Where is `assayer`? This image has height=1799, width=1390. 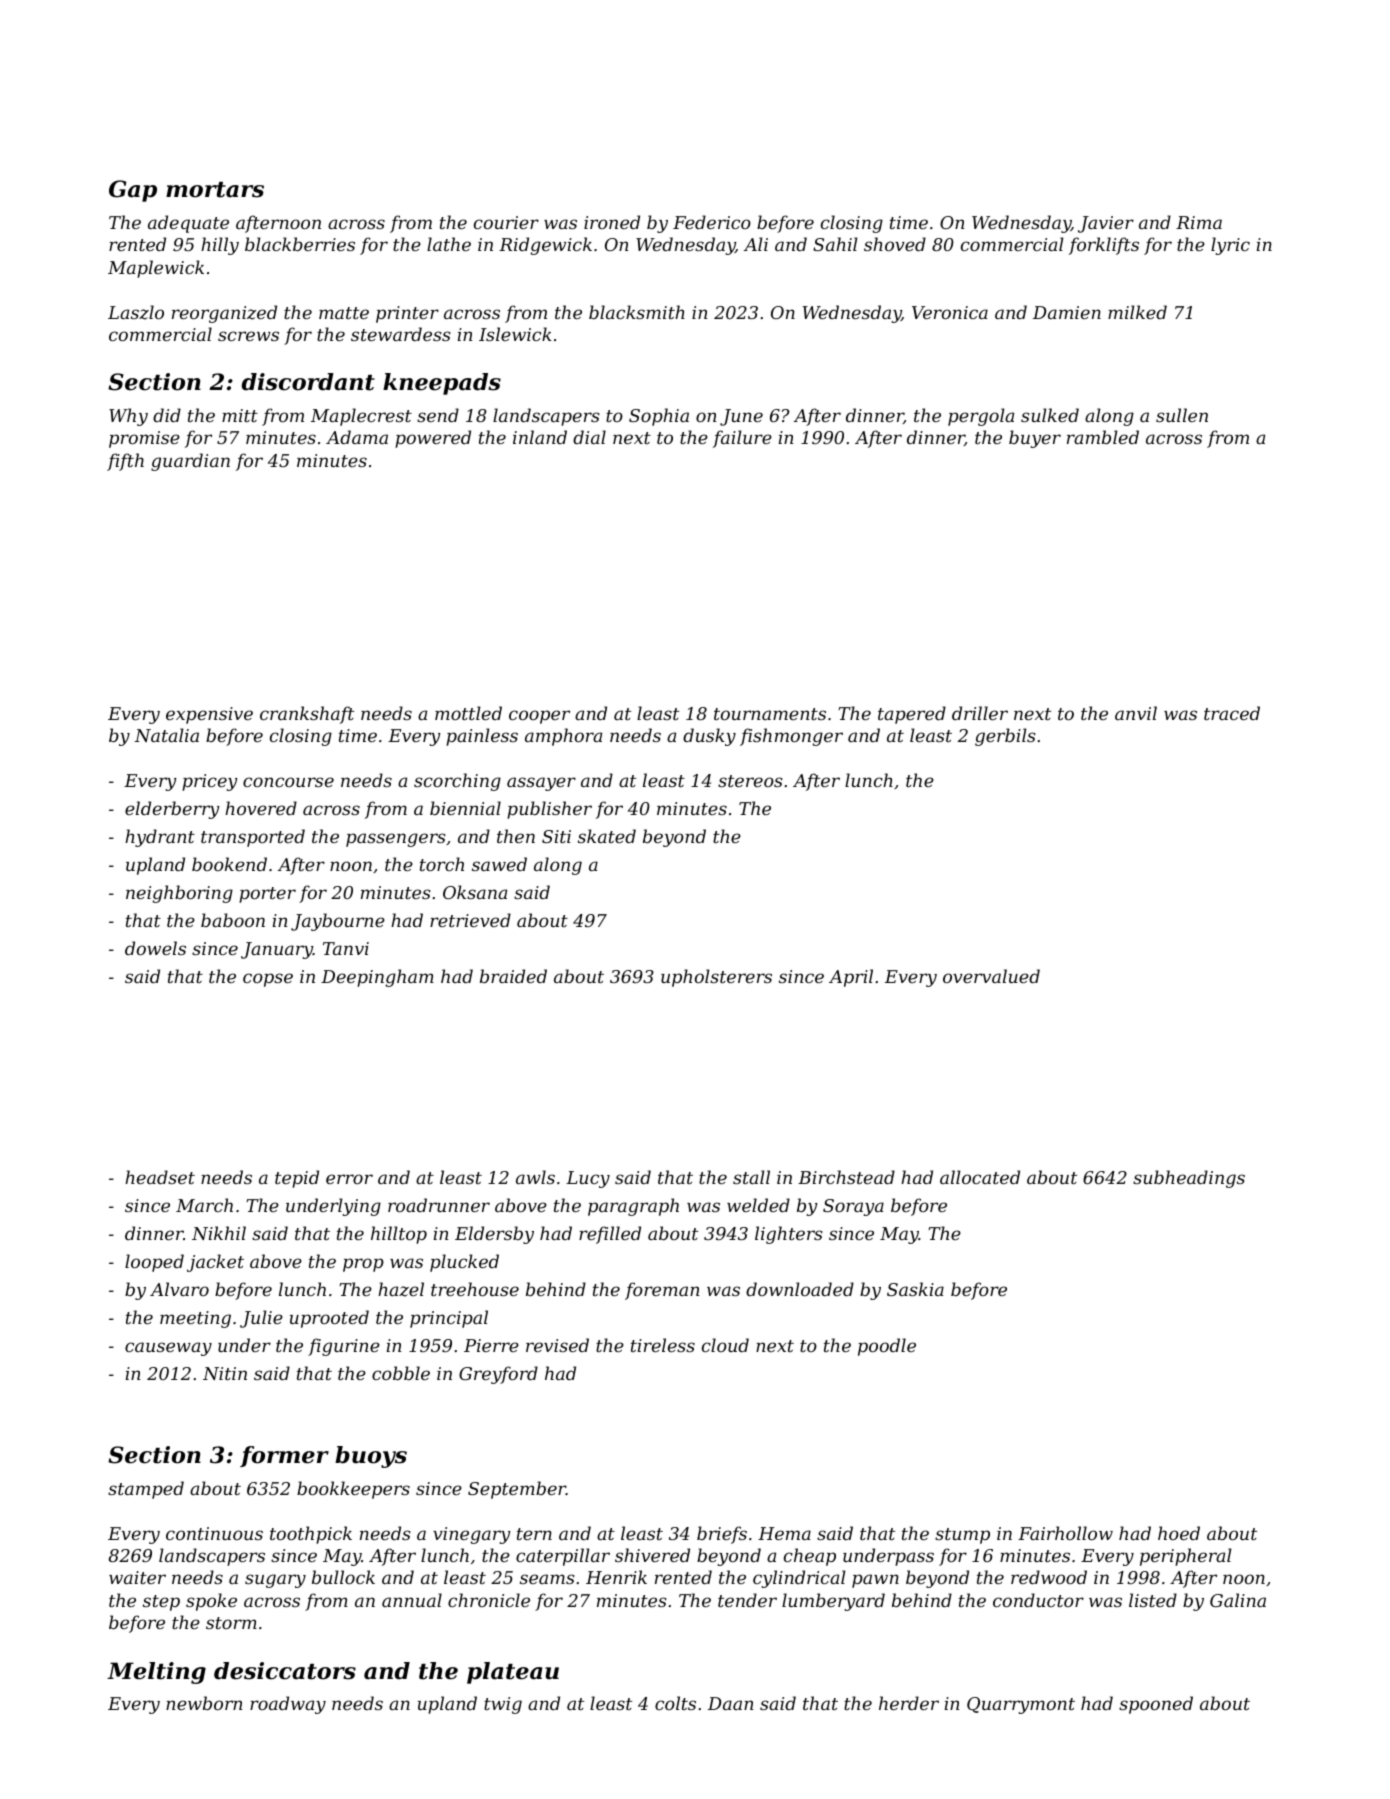
assayer is located at coordinates (541, 784).
